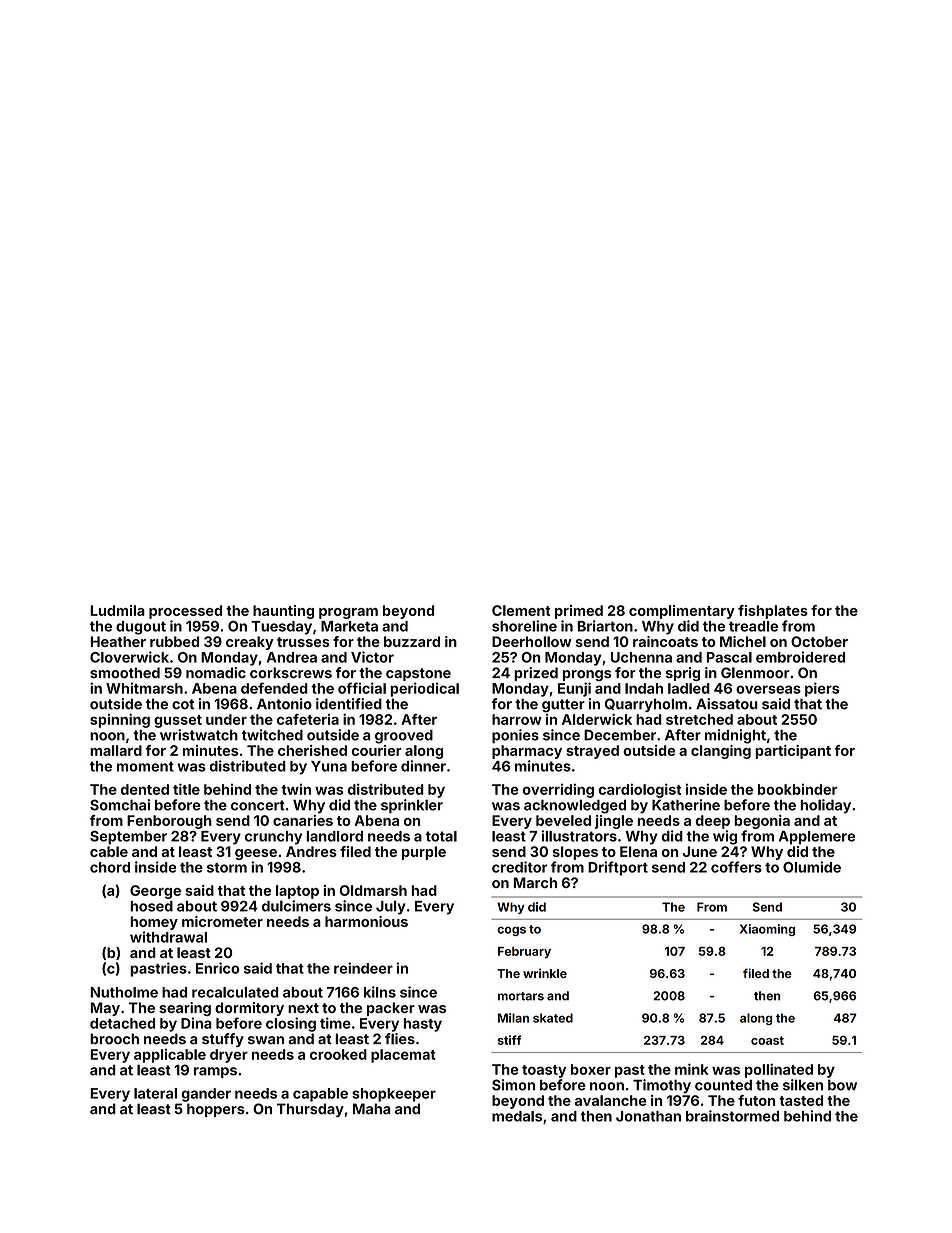  Describe the element at coordinates (258, 805) in the page. I see `concert` at that location.
